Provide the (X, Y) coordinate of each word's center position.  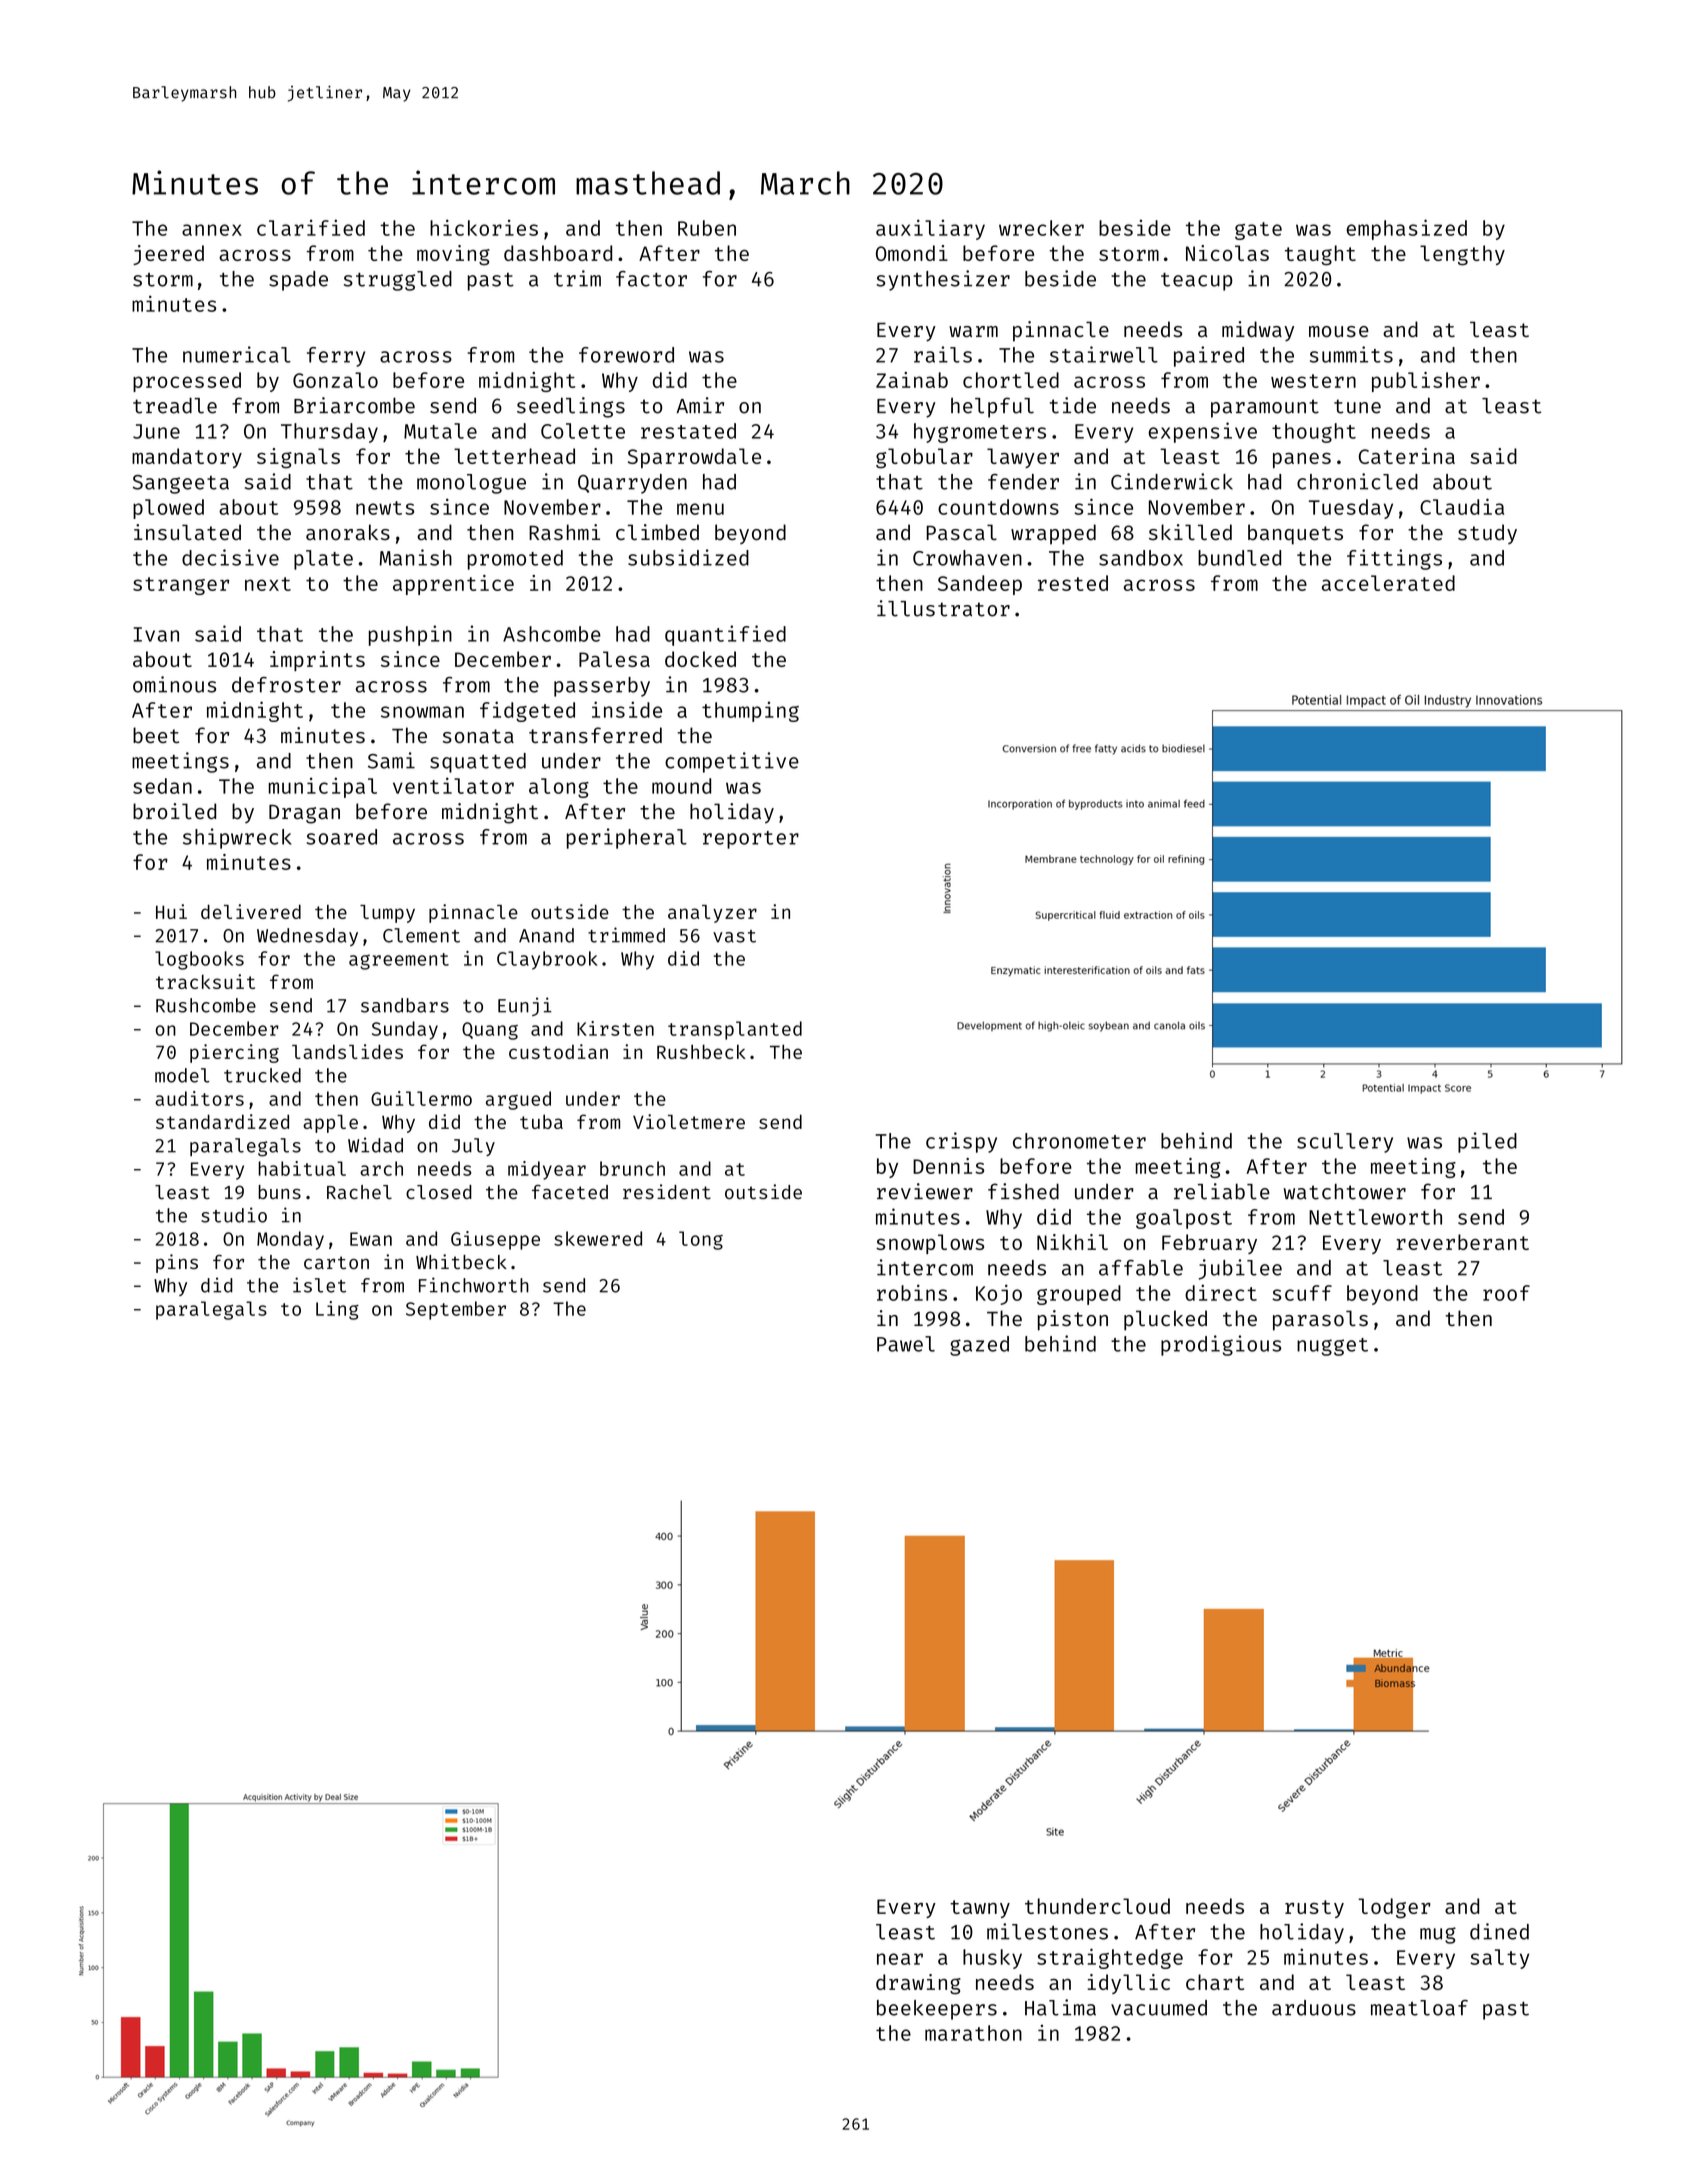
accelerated (1388, 583)
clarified (311, 227)
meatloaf (1419, 2008)
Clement (421, 935)
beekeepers (937, 2010)
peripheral (627, 838)
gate (1258, 231)
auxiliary (930, 229)
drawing (918, 1984)
